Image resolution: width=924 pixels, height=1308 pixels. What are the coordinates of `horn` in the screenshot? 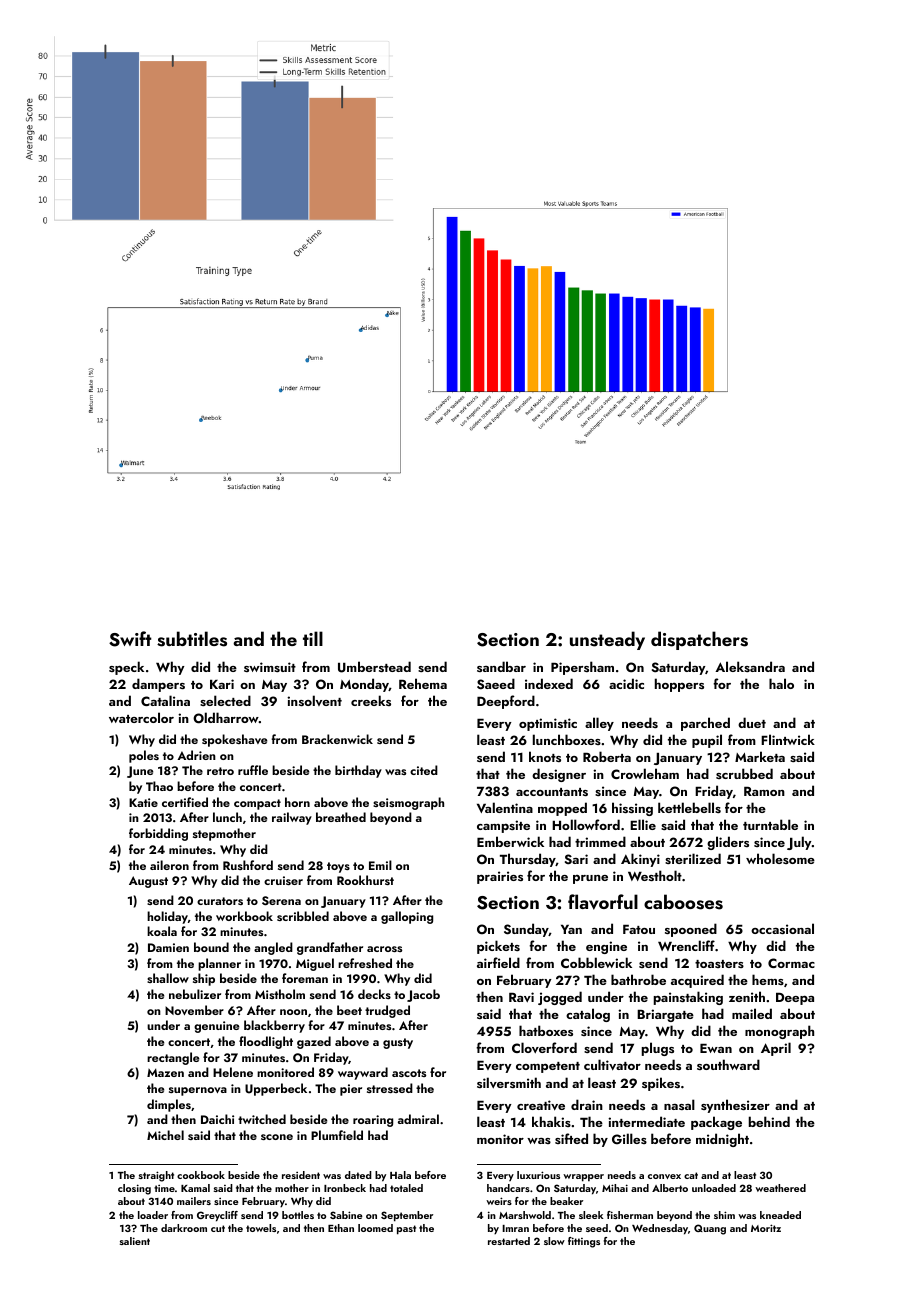 It's located at (297, 802).
